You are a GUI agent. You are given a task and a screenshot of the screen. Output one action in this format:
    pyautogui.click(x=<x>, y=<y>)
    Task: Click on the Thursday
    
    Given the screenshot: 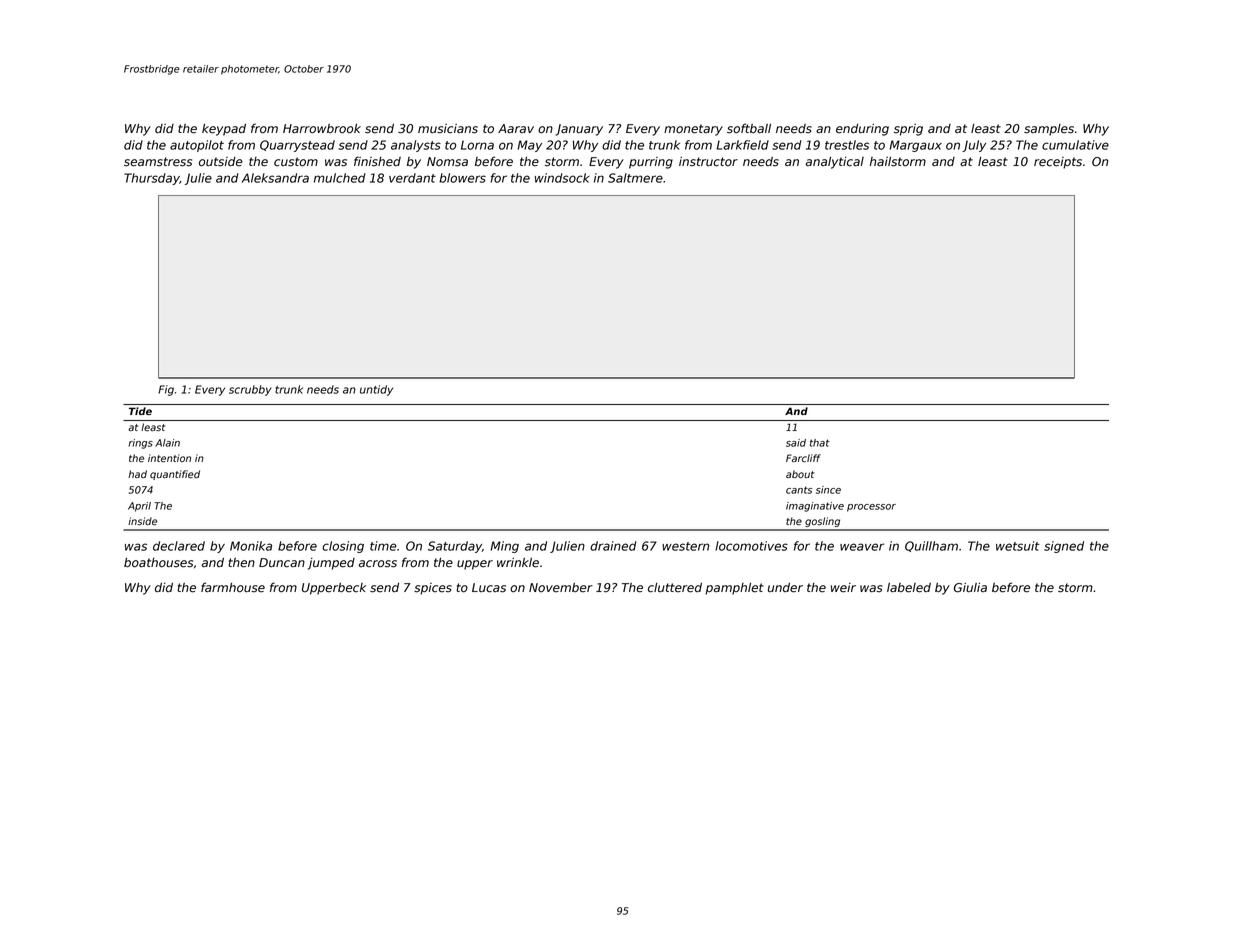 What is the action you would take?
    pyautogui.click(x=152, y=179)
